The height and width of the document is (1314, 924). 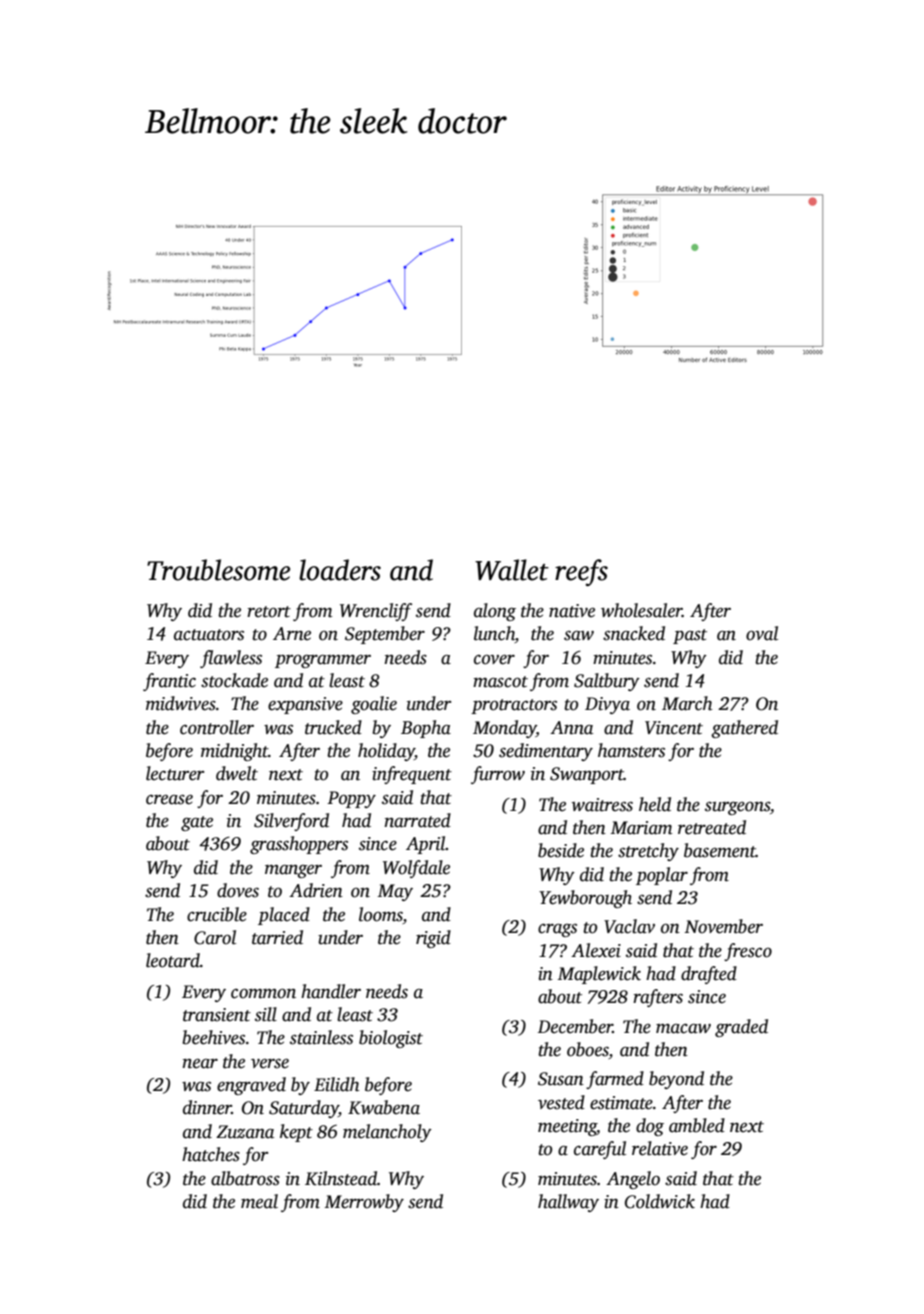 What do you see at coordinates (376, 612) in the document?
I see `Wrencliff` at bounding box center [376, 612].
